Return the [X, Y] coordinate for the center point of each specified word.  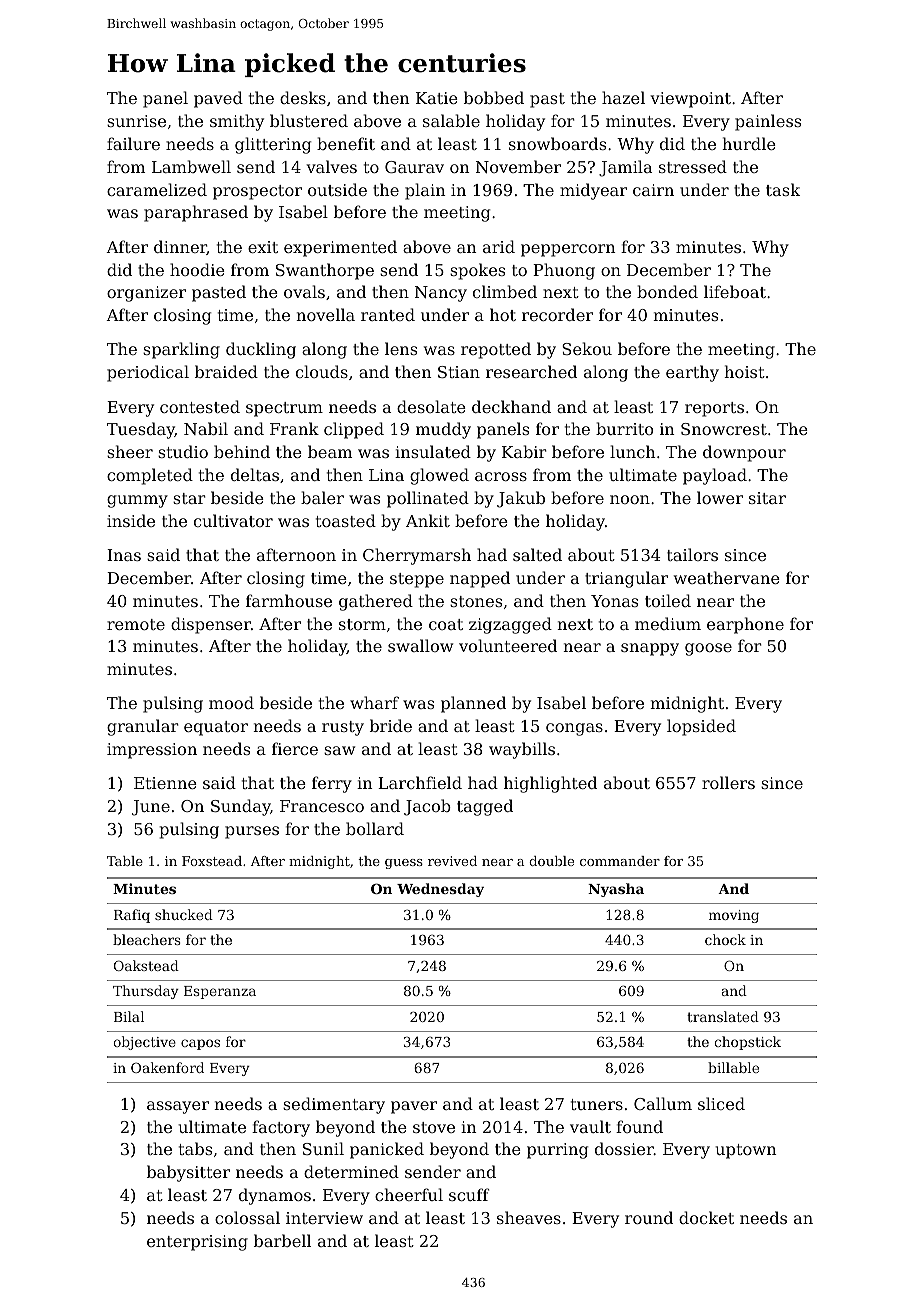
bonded [667, 291]
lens [401, 348]
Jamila [625, 168]
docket [706, 1217]
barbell [282, 1240]
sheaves [529, 1217]
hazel [623, 97]
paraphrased [196, 213]
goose [708, 649]
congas [574, 729]
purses [252, 832]
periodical [148, 373]
